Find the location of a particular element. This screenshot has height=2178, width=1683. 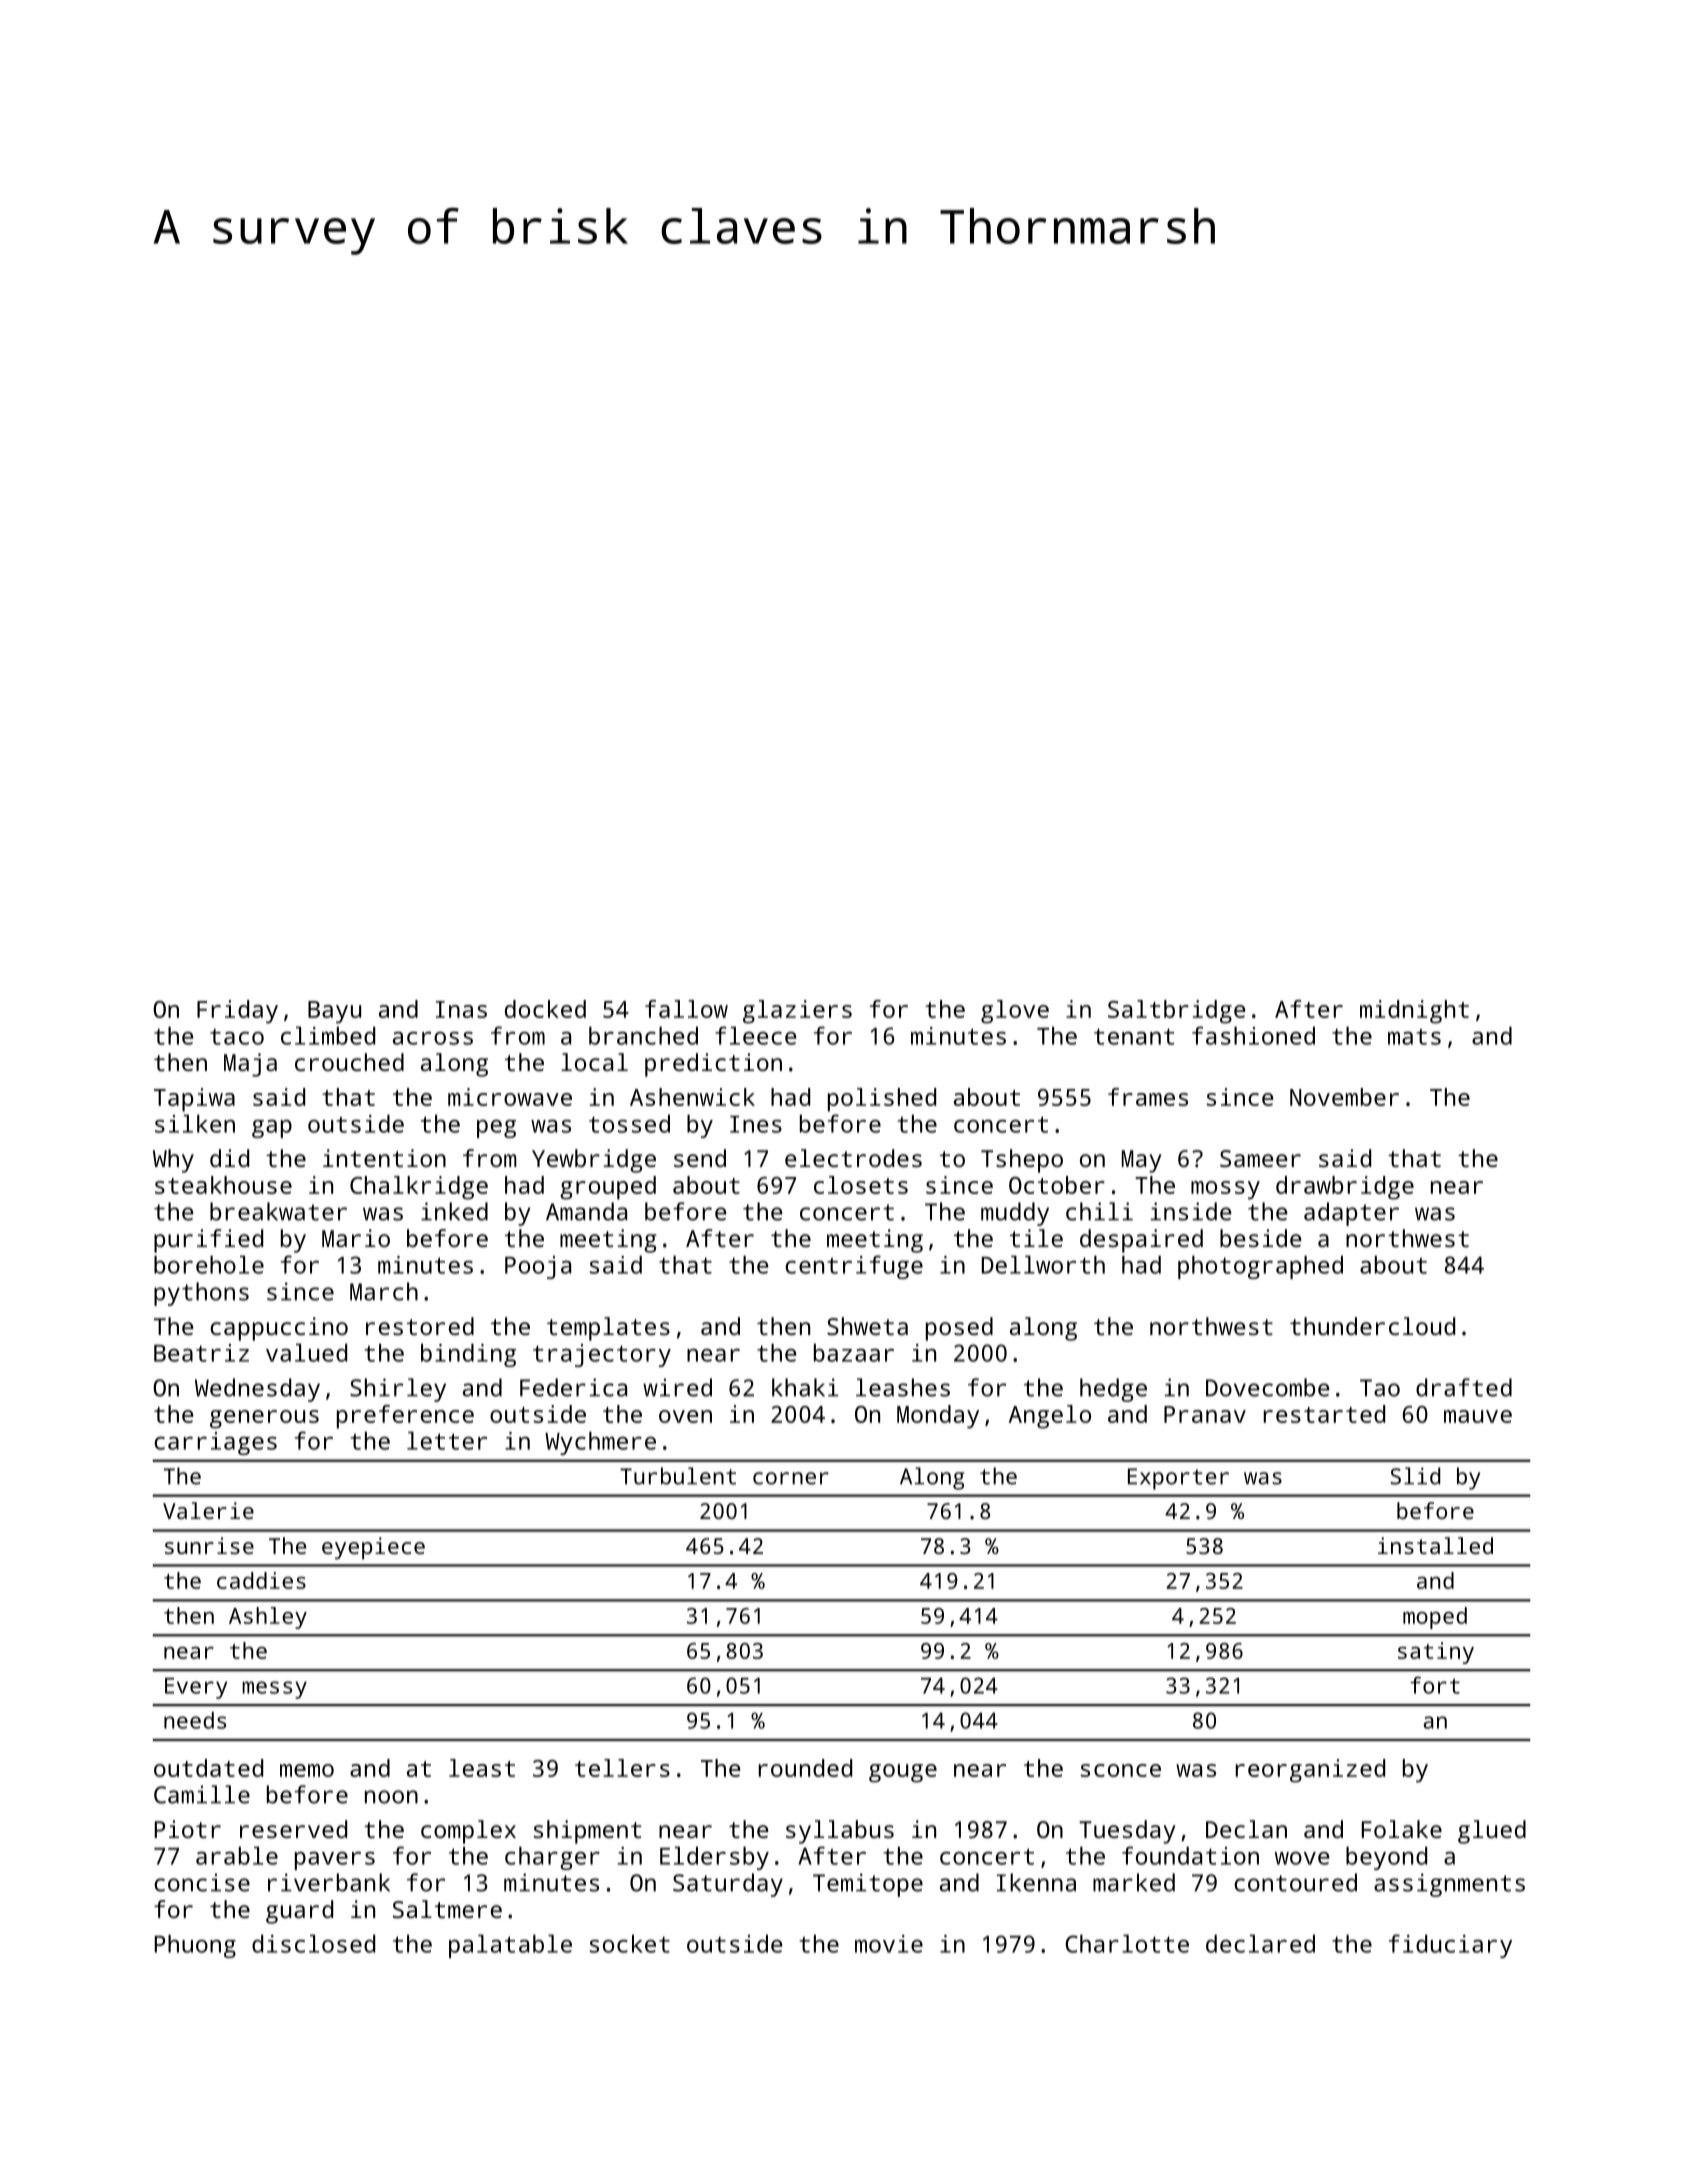

corner is located at coordinates (791, 1478).
